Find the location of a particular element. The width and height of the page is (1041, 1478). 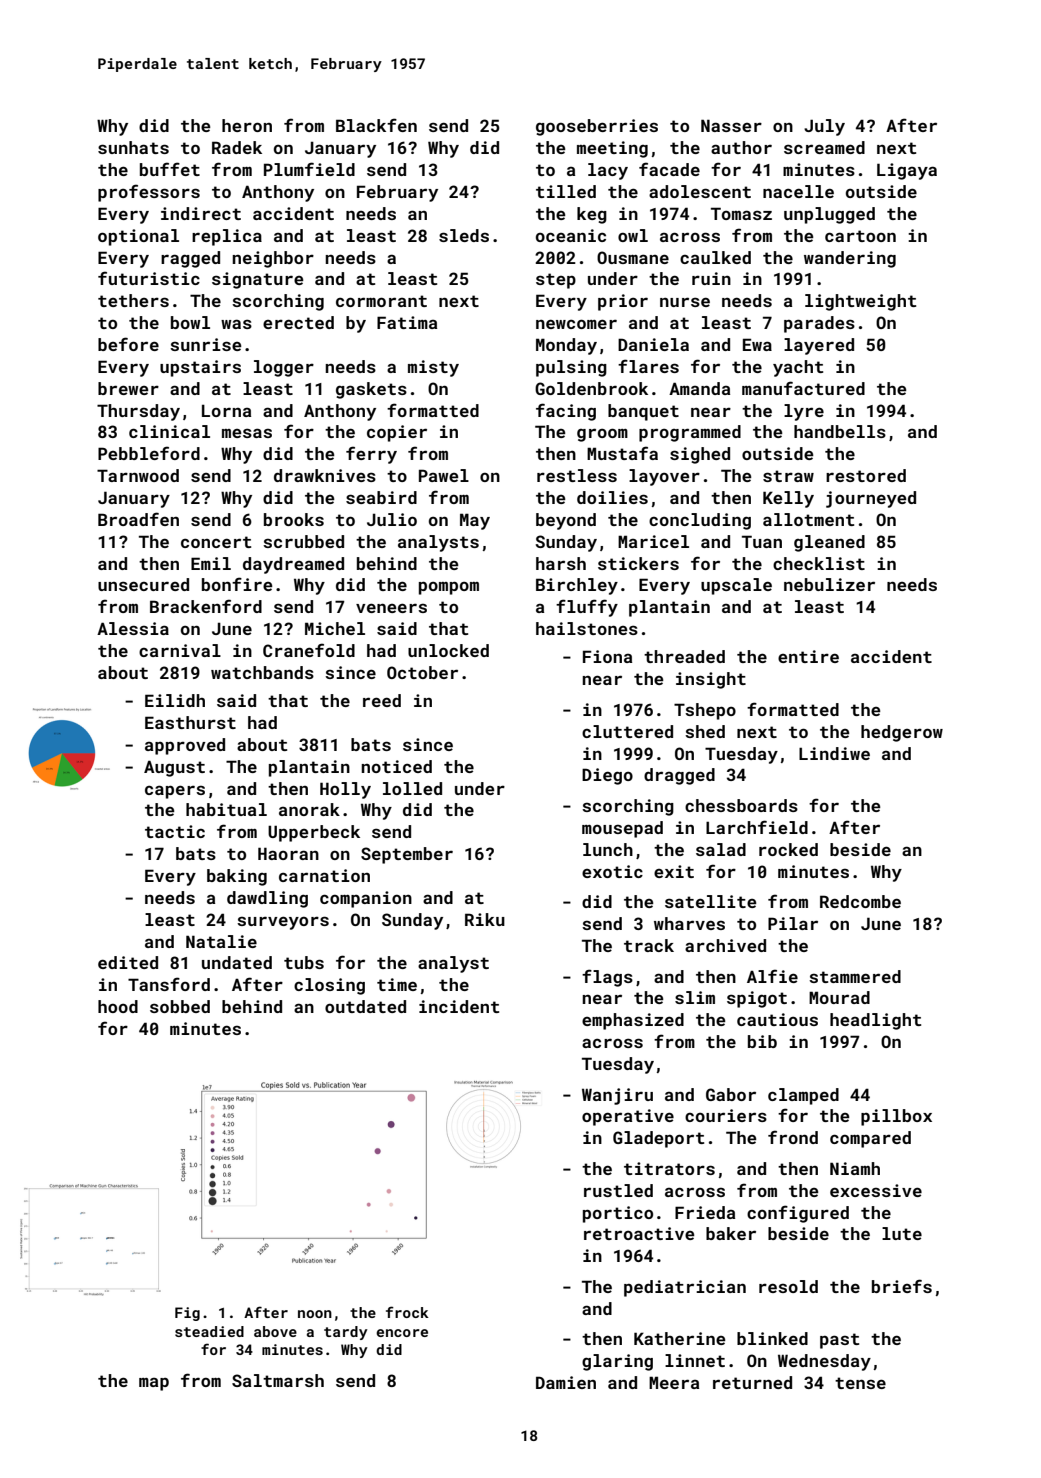

gooseberries is located at coordinates (597, 127).
